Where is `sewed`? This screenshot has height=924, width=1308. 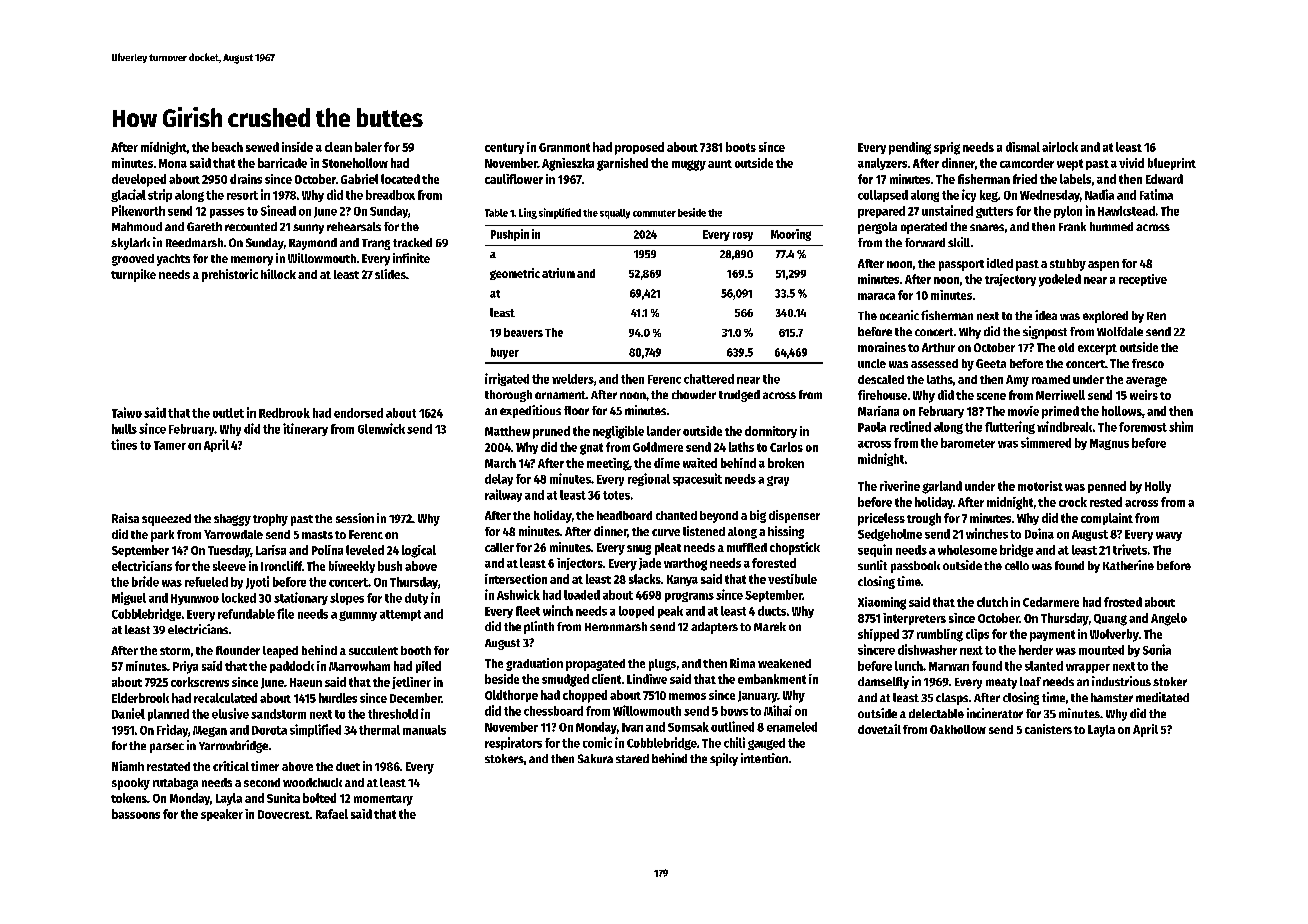 sewed is located at coordinates (262, 147).
